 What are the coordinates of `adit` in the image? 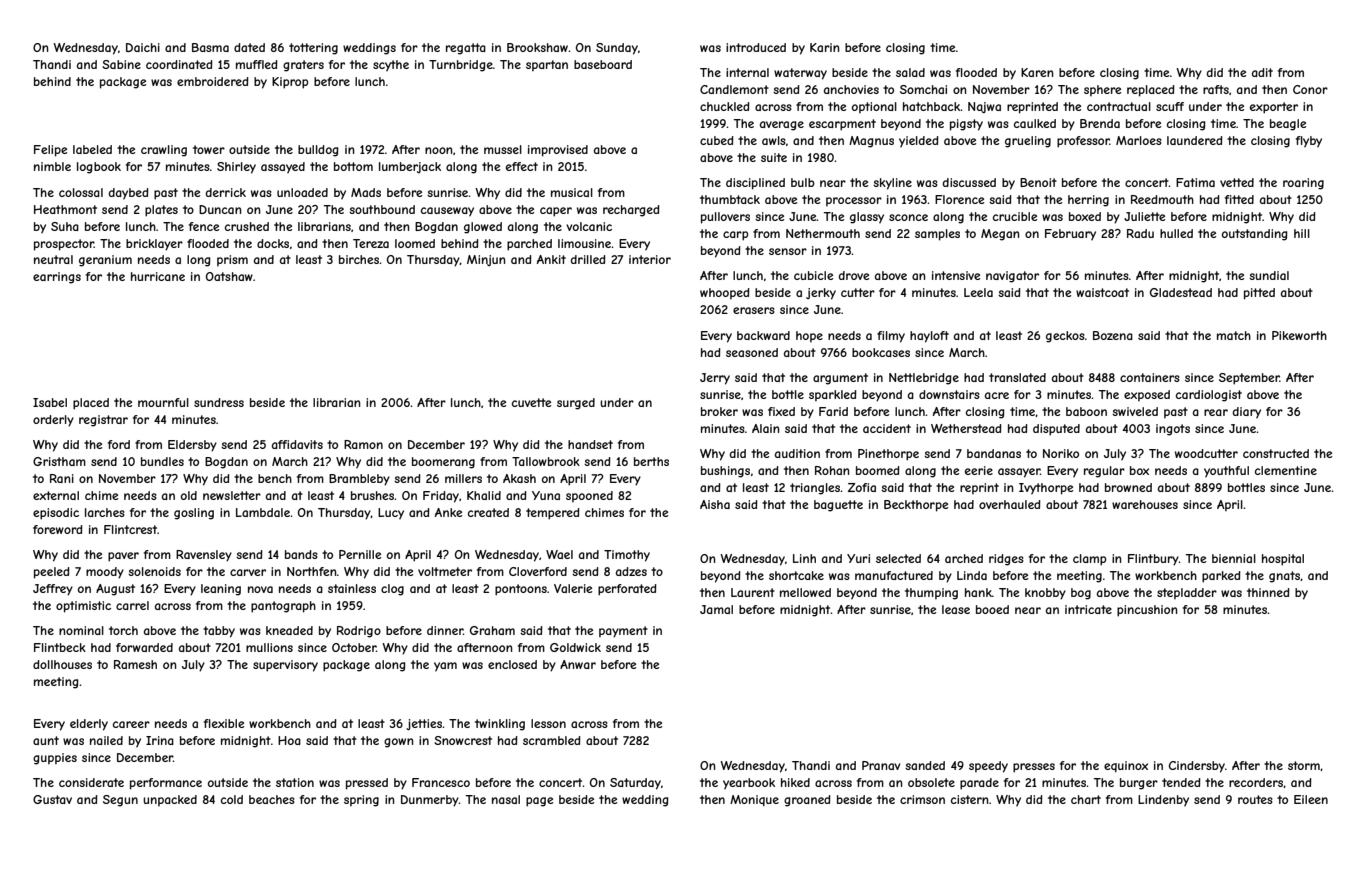 It's located at (1262, 72).
